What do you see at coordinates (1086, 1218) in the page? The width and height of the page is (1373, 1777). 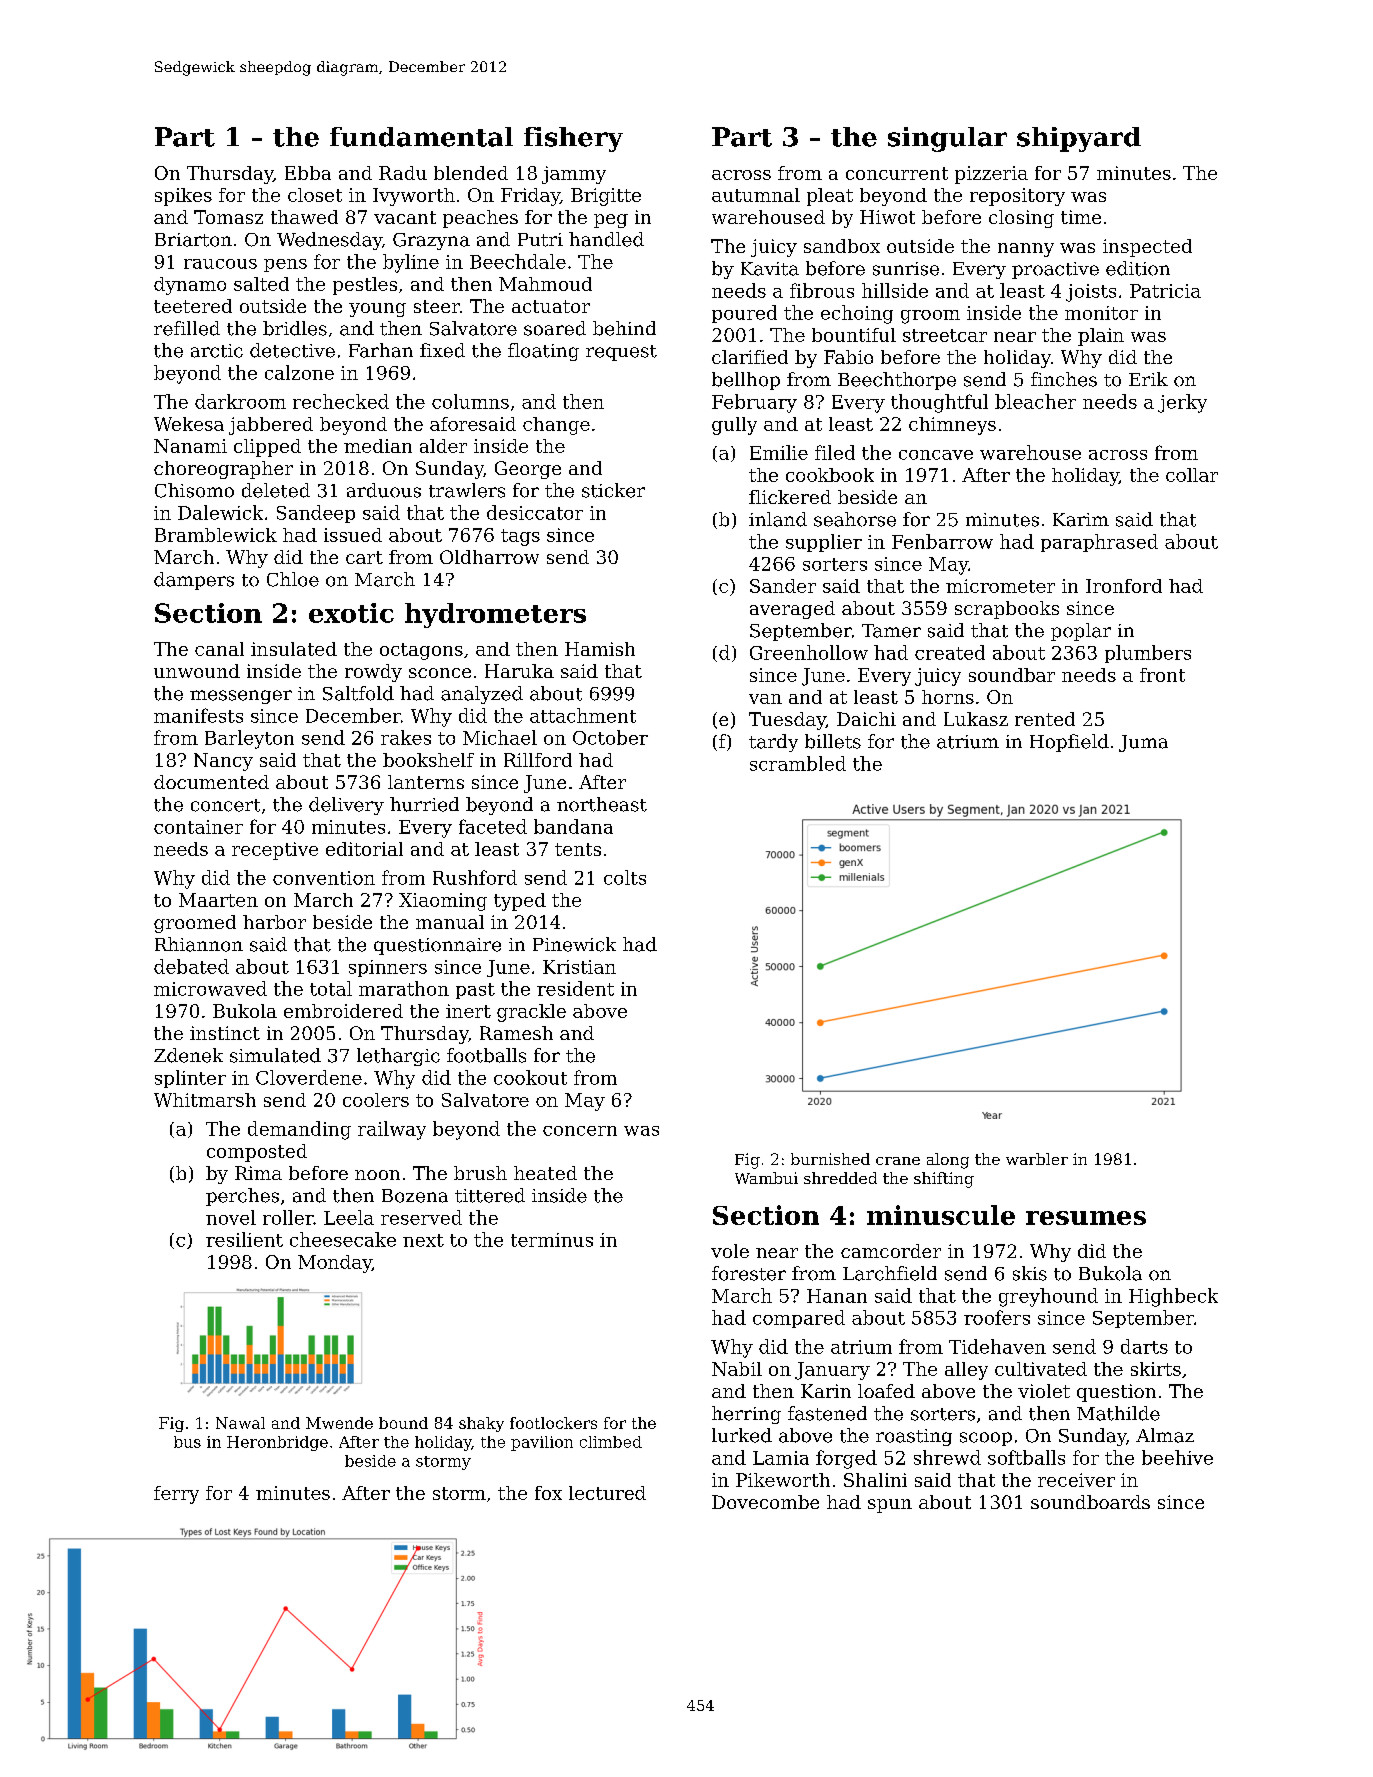 I see `resumes` at bounding box center [1086, 1218].
